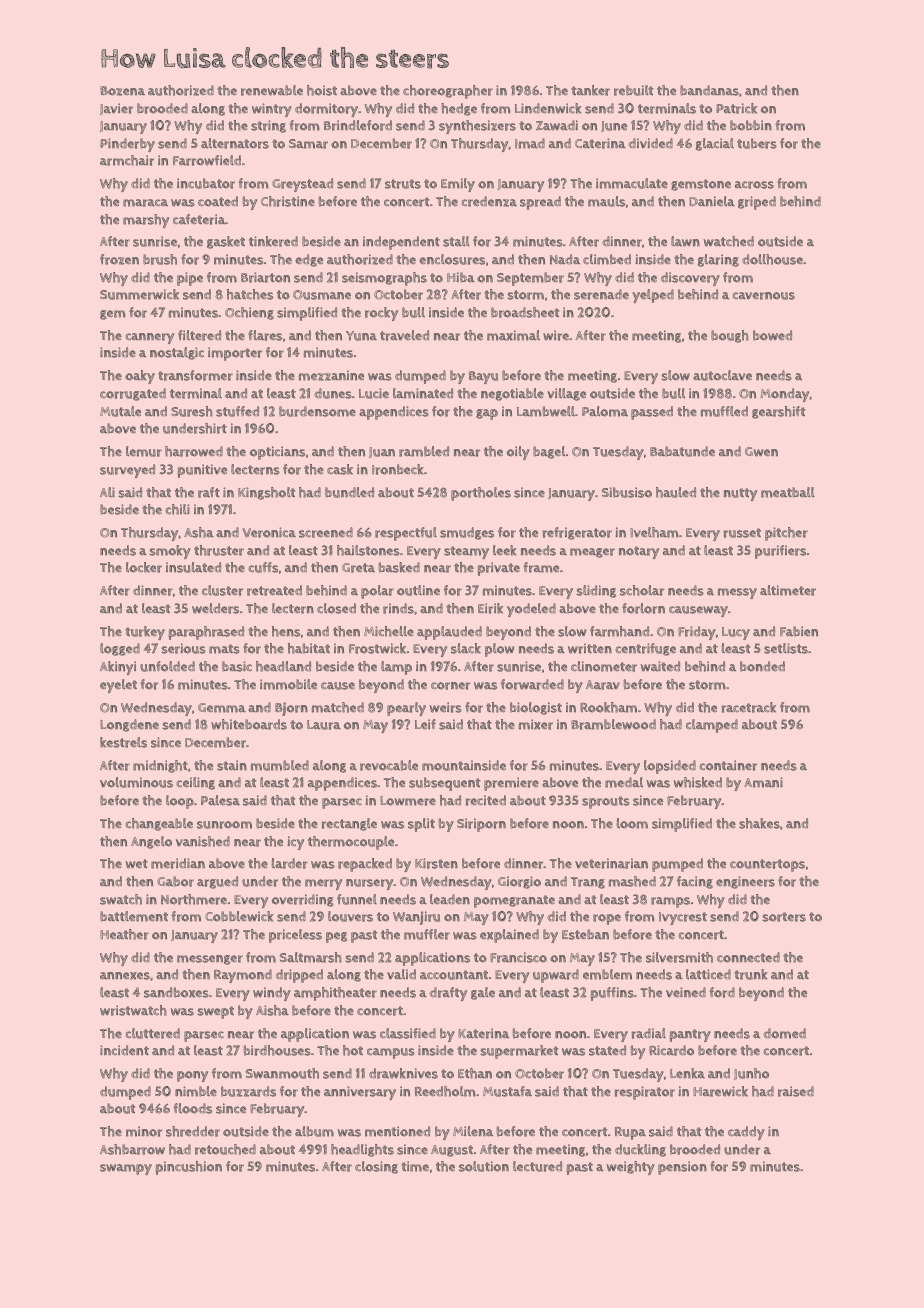  Describe the element at coordinates (606, 802) in the screenshot. I see `sprouts` at that location.
